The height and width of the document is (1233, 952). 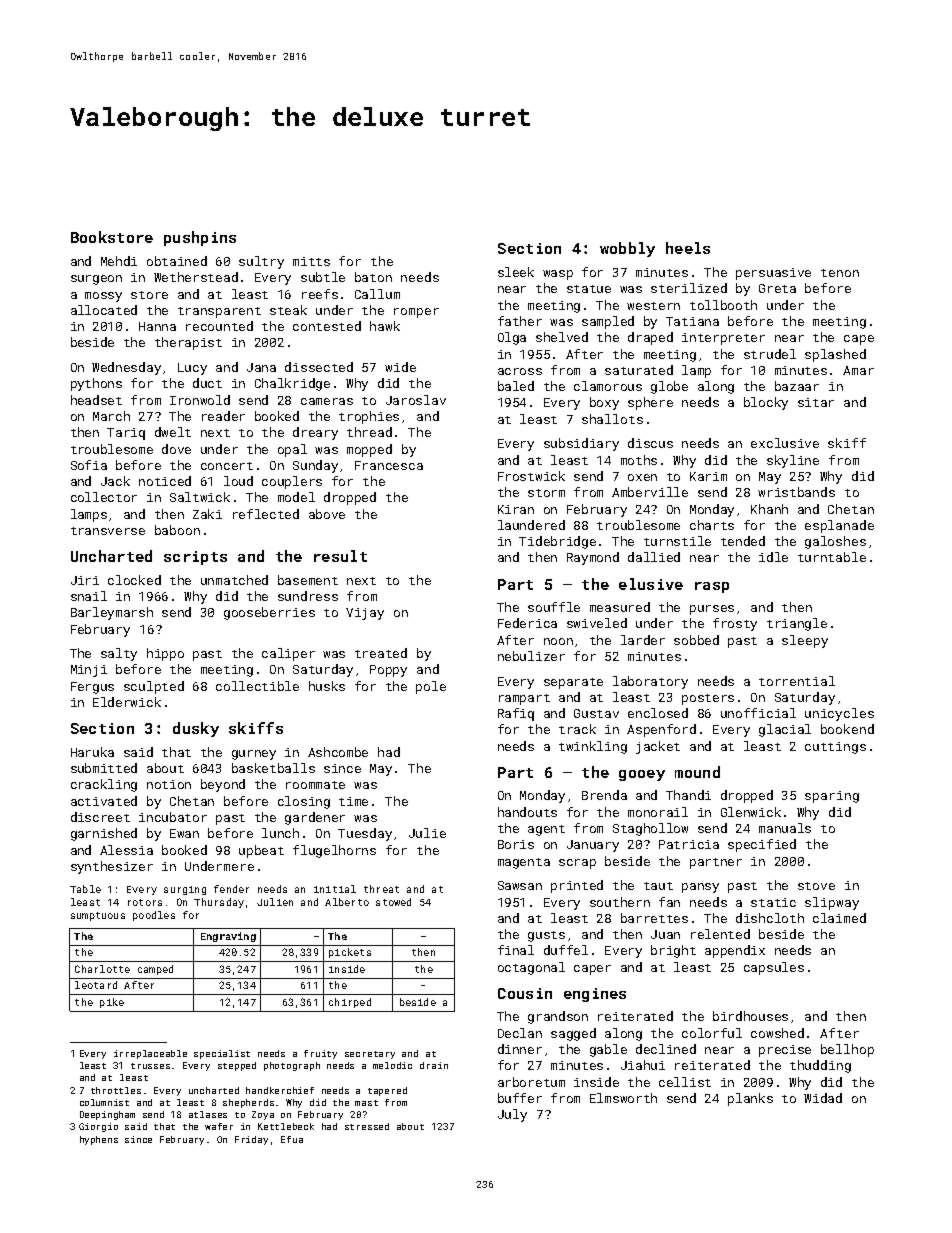 I want to click on flugelhorns, so click(x=334, y=851).
